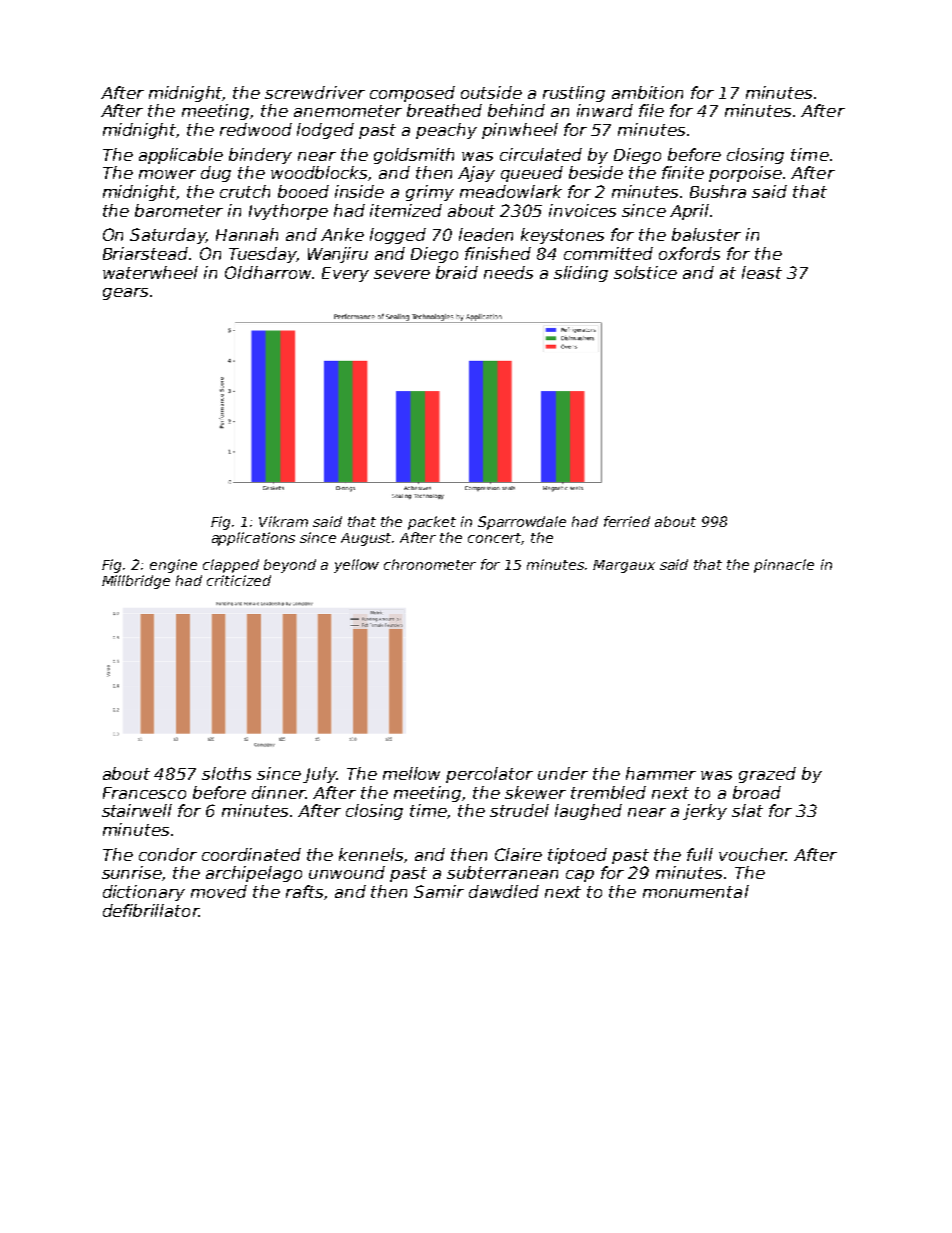 Image resolution: width=952 pixels, height=1233 pixels. I want to click on concert, so click(495, 539).
